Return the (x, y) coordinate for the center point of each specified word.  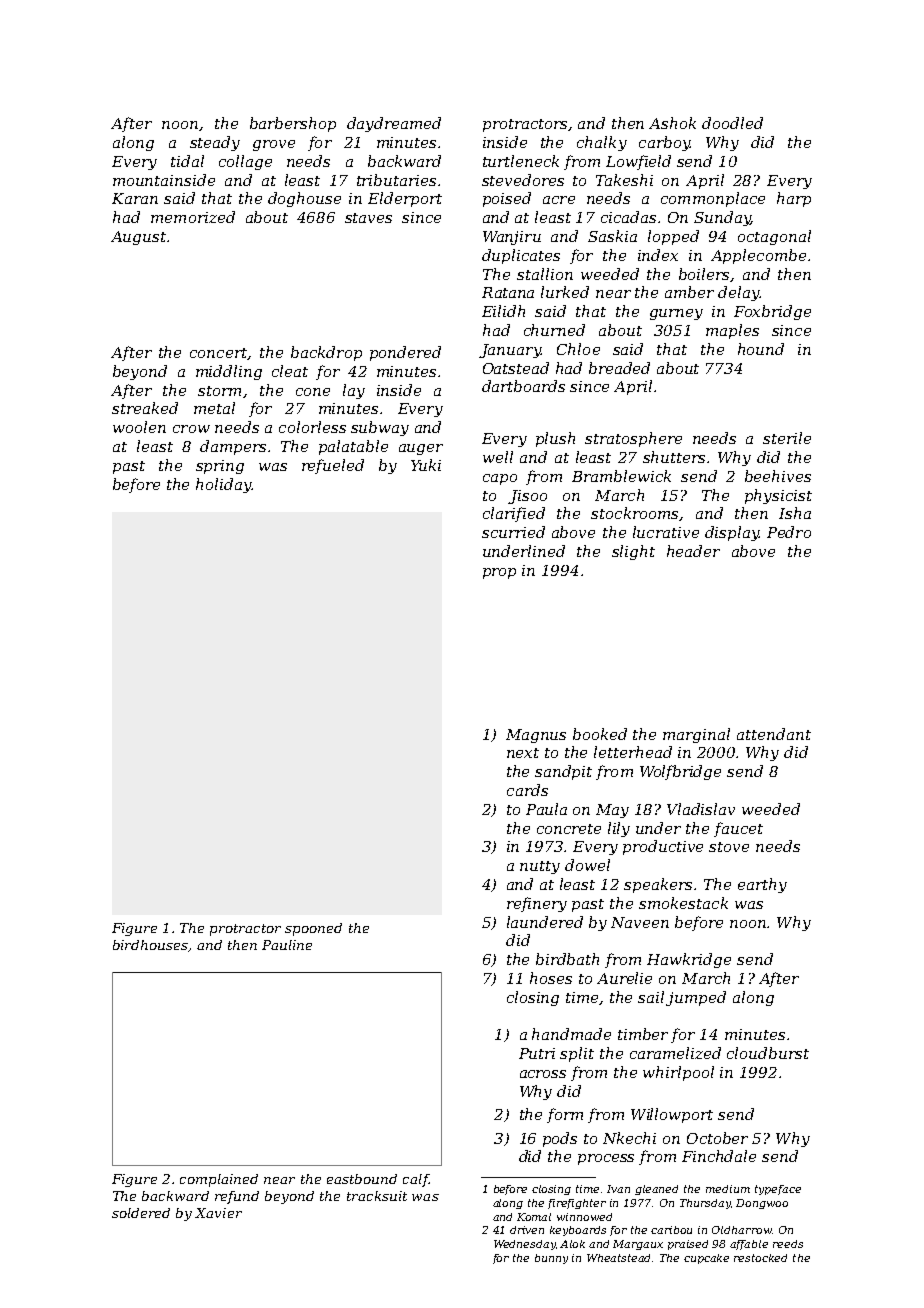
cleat (290, 371)
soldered (141, 1213)
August (138, 238)
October (717, 1138)
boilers (704, 274)
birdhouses (150, 945)
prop (499, 573)
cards (527, 790)
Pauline (287, 945)
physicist (778, 496)
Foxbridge (772, 312)
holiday (224, 485)
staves (368, 218)
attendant (774, 734)
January (510, 351)
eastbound (362, 1179)
